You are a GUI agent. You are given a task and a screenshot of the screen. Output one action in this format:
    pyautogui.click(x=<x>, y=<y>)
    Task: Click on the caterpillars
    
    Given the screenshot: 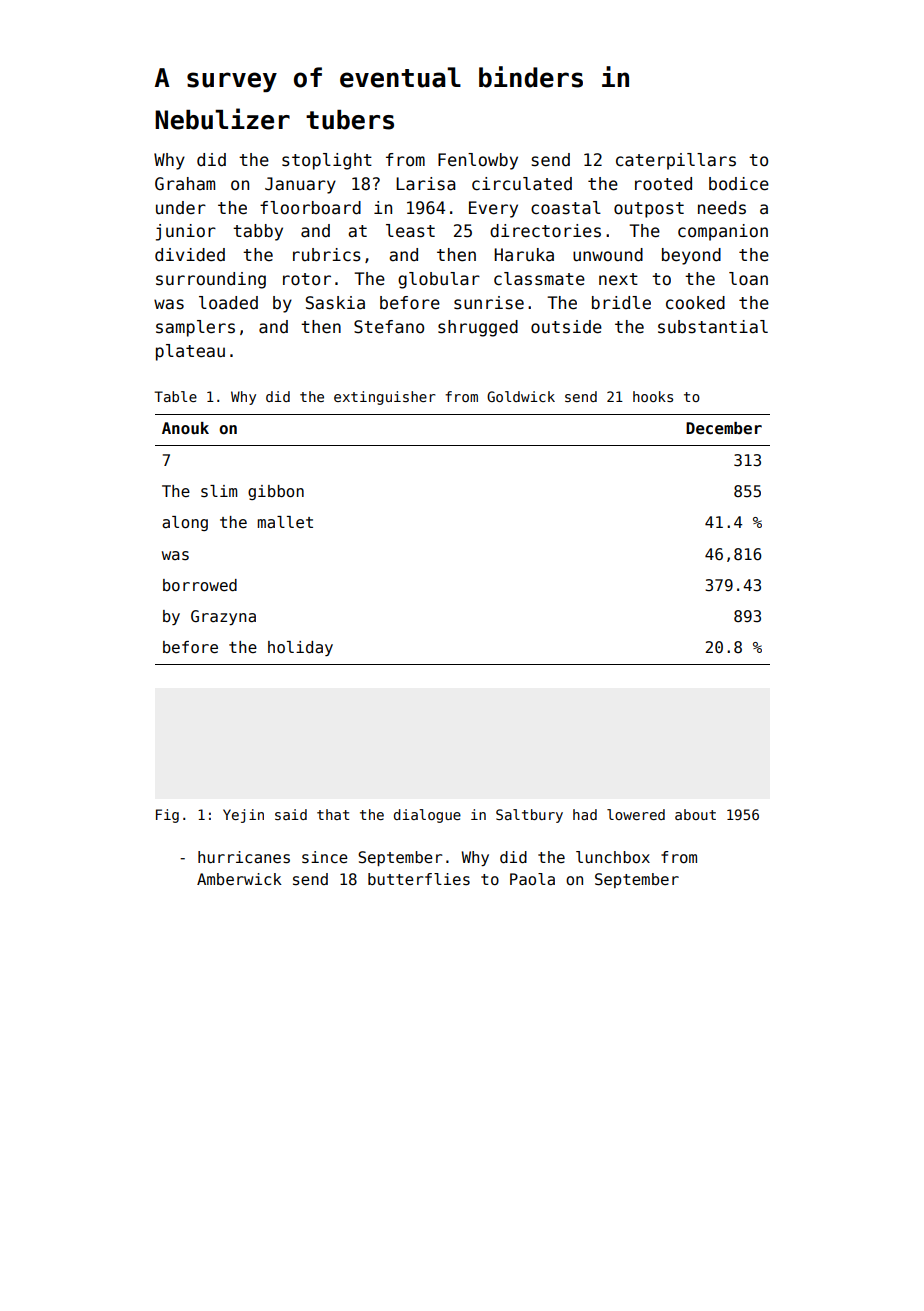 What is the action you would take?
    pyautogui.click(x=676, y=161)
